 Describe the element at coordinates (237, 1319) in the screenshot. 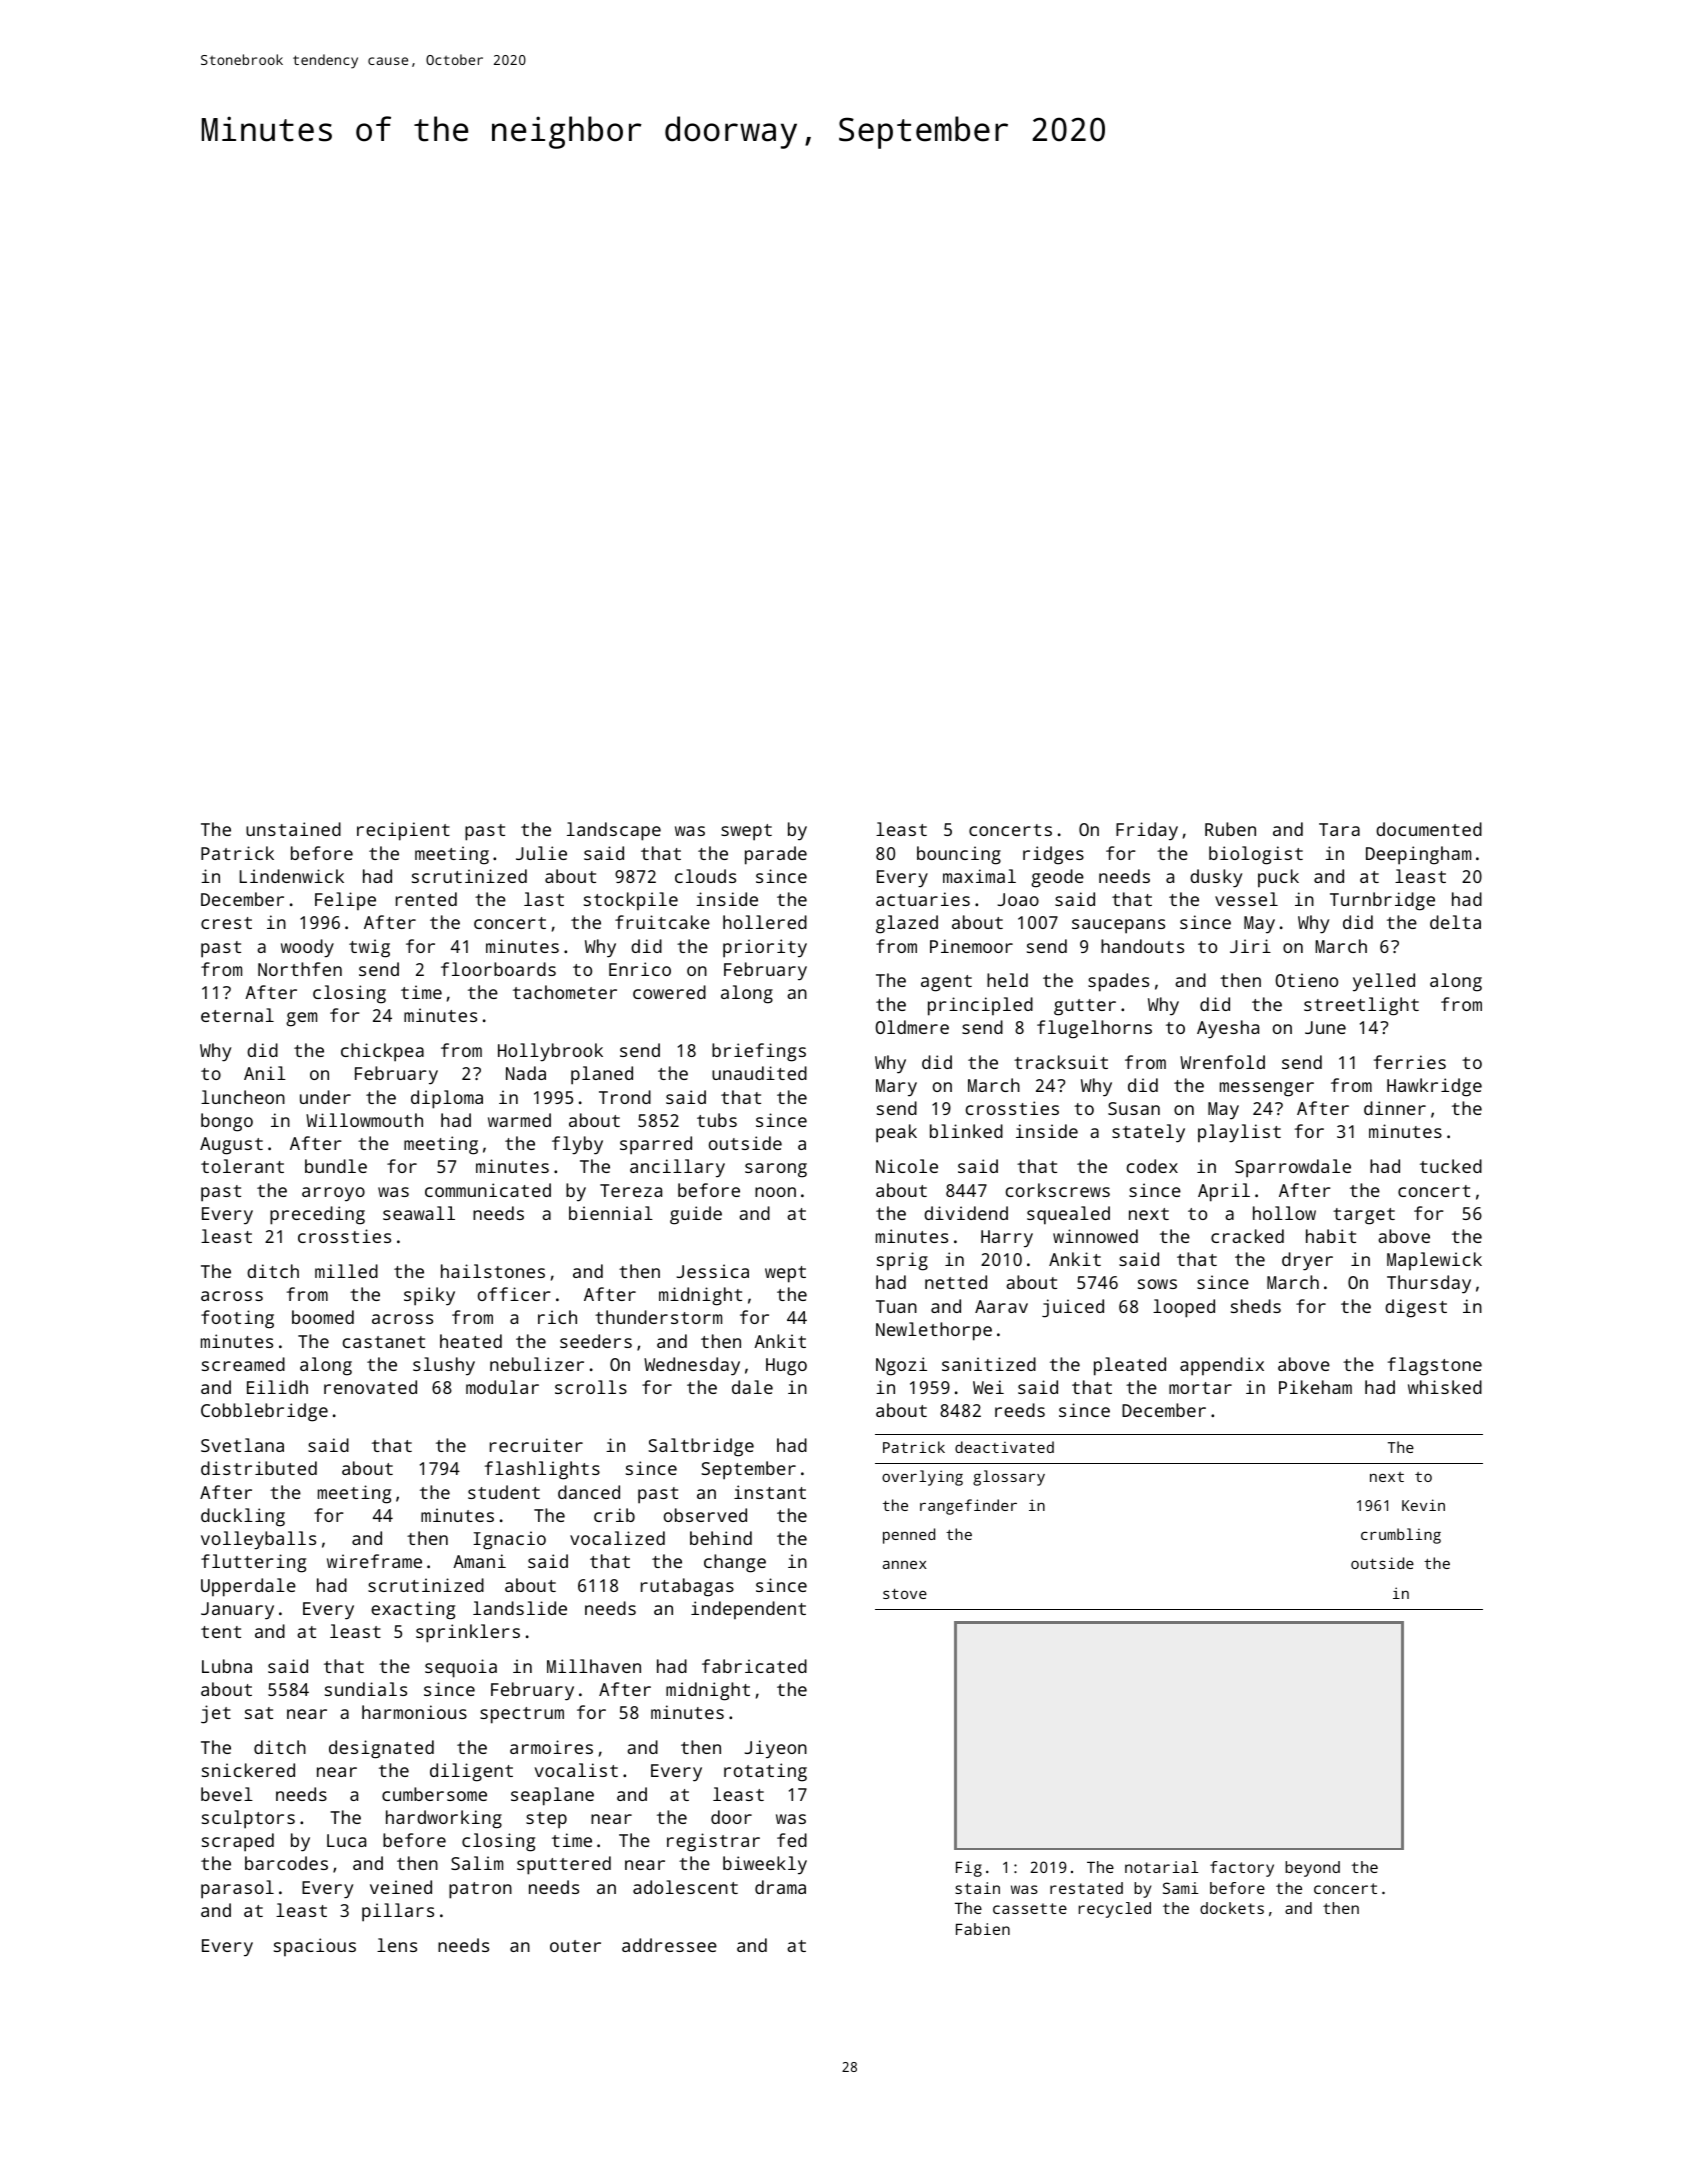

I see `footing` at that location.
